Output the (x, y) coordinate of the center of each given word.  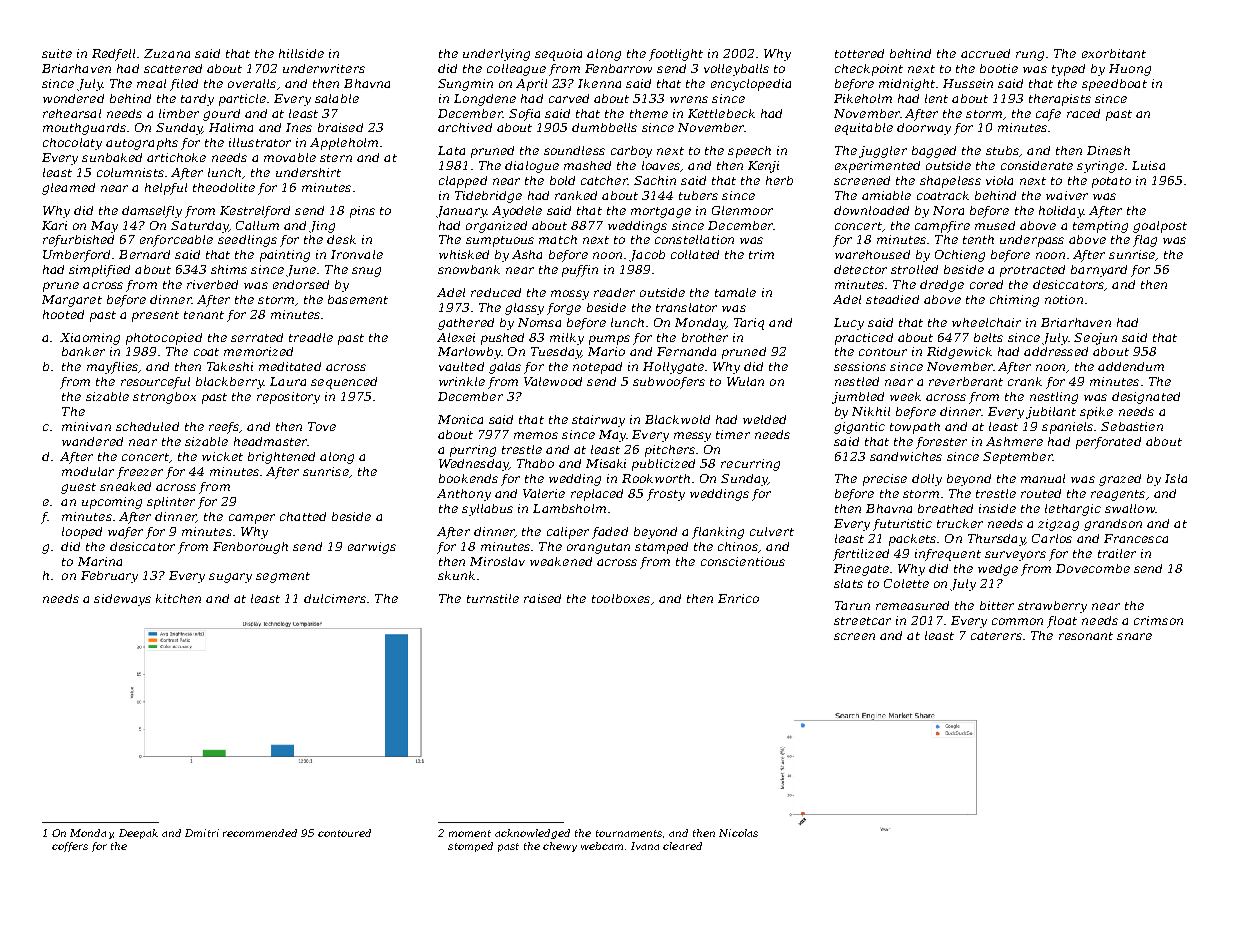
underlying (496, 55)
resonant (1086, 636)
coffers (70, 847)
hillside (301, 53)
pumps (609, 340)
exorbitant (1114, 53)
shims (229, 269)
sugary (230, 578)
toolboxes (621, 598)
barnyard (1099, 271)
